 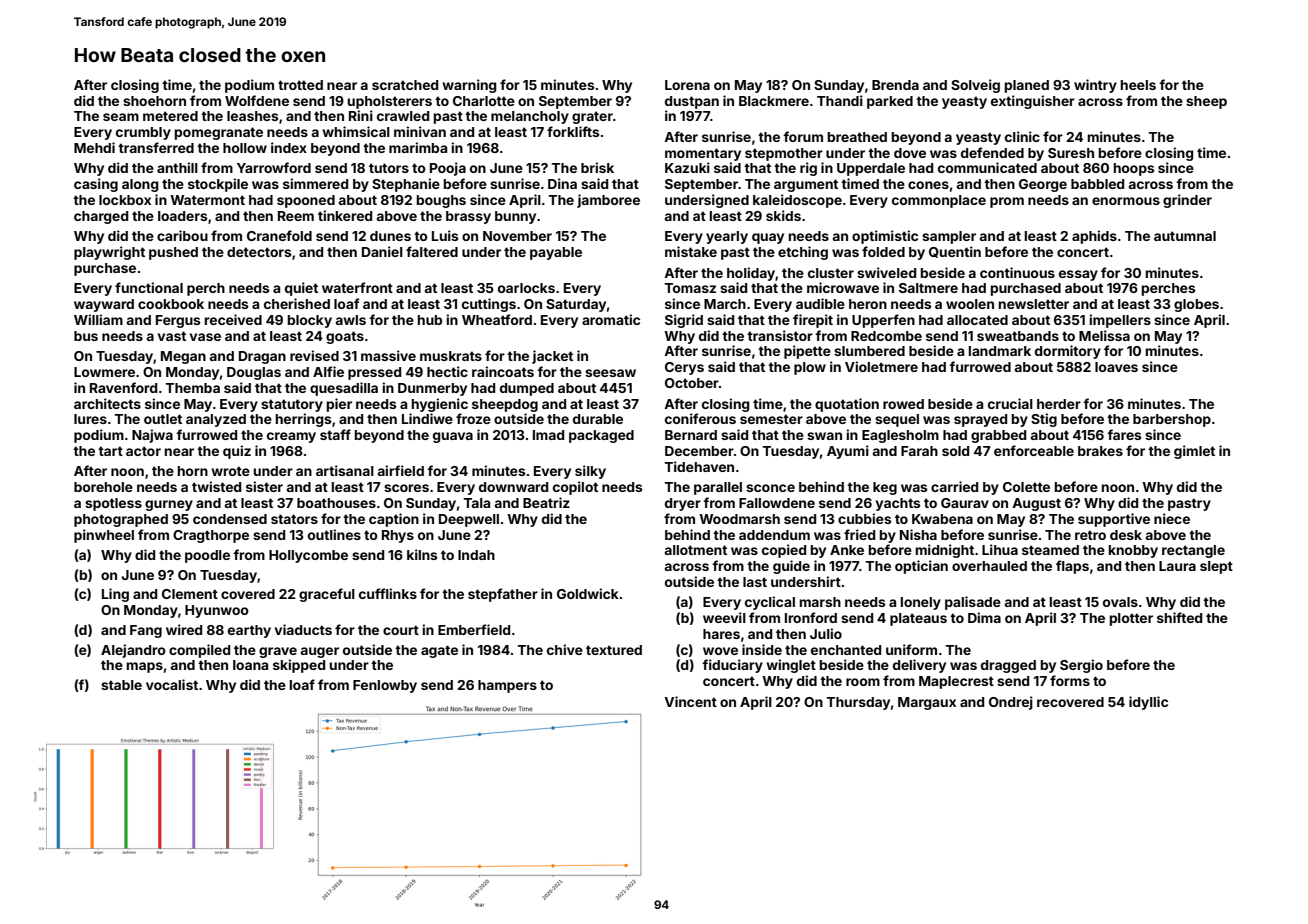 I want to click on extinguisher, so click(x=1033, y=102).
